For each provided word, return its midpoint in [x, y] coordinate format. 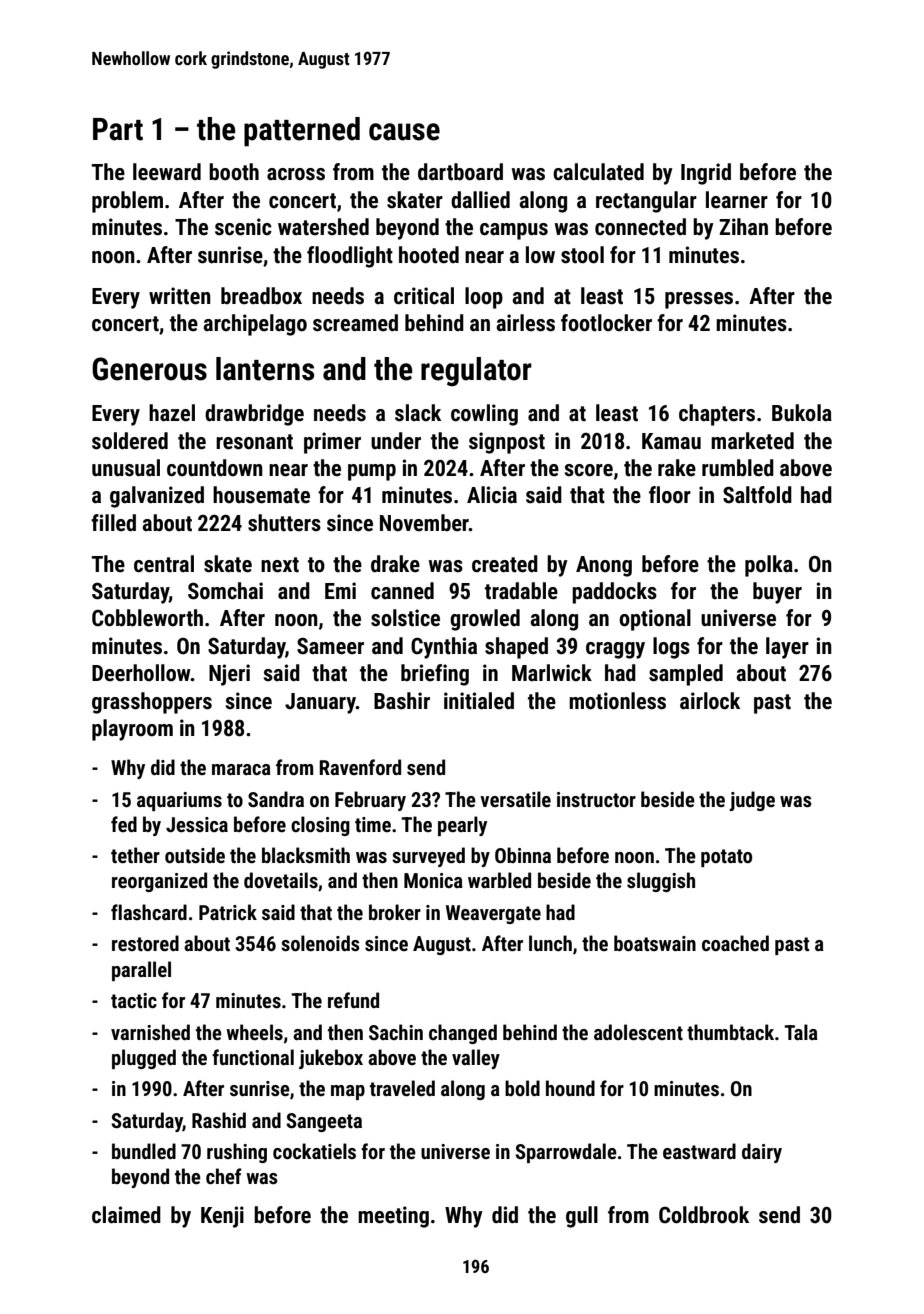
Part [118, 129]
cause [404, 132]
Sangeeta [324, 1122]
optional [655, 620]
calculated [598, 172]
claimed [126, 1215]
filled [113, 523]
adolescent [638, 1032]
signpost [507, 443]
